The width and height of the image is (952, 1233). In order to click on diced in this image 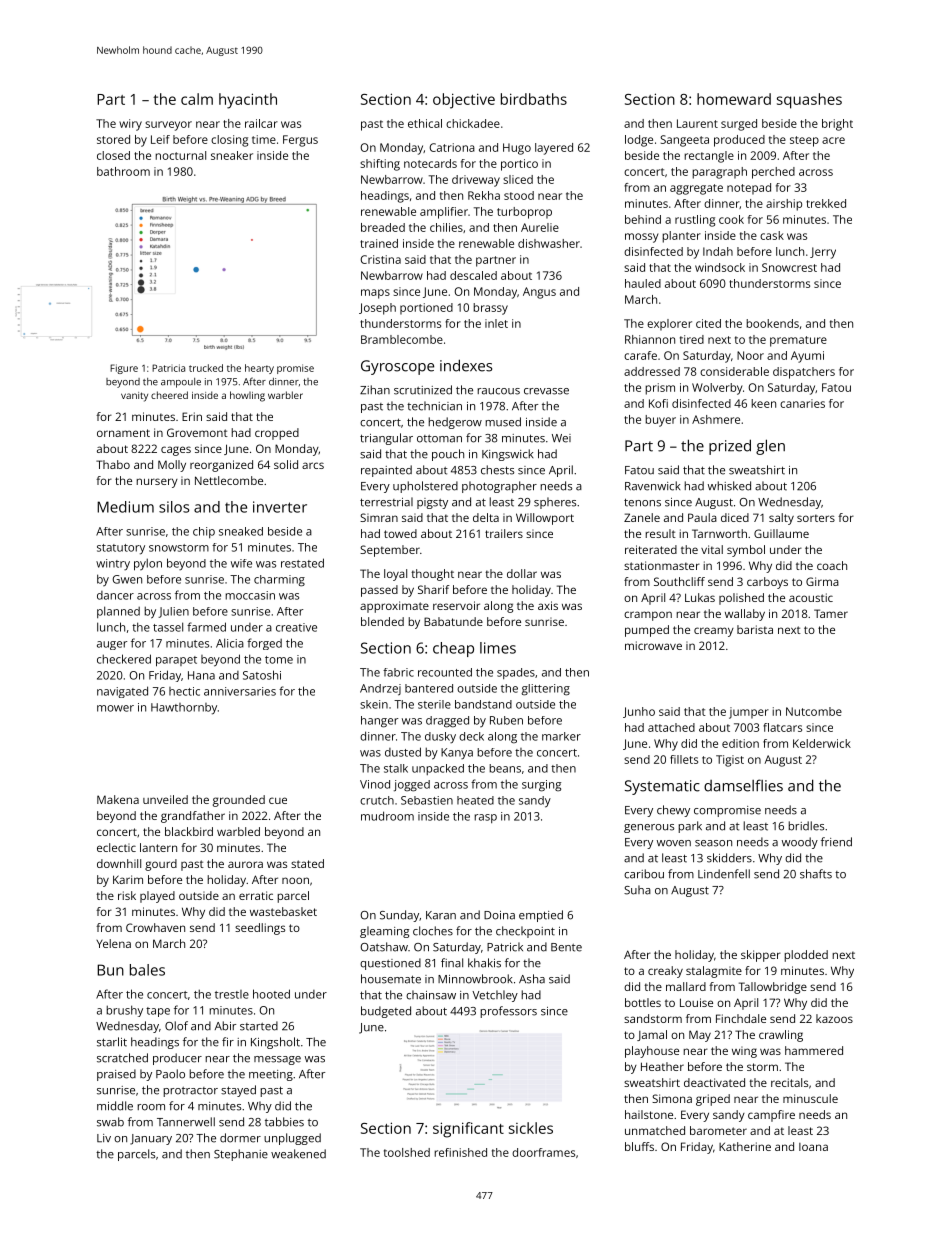, I will do `click(735, 517)`.
